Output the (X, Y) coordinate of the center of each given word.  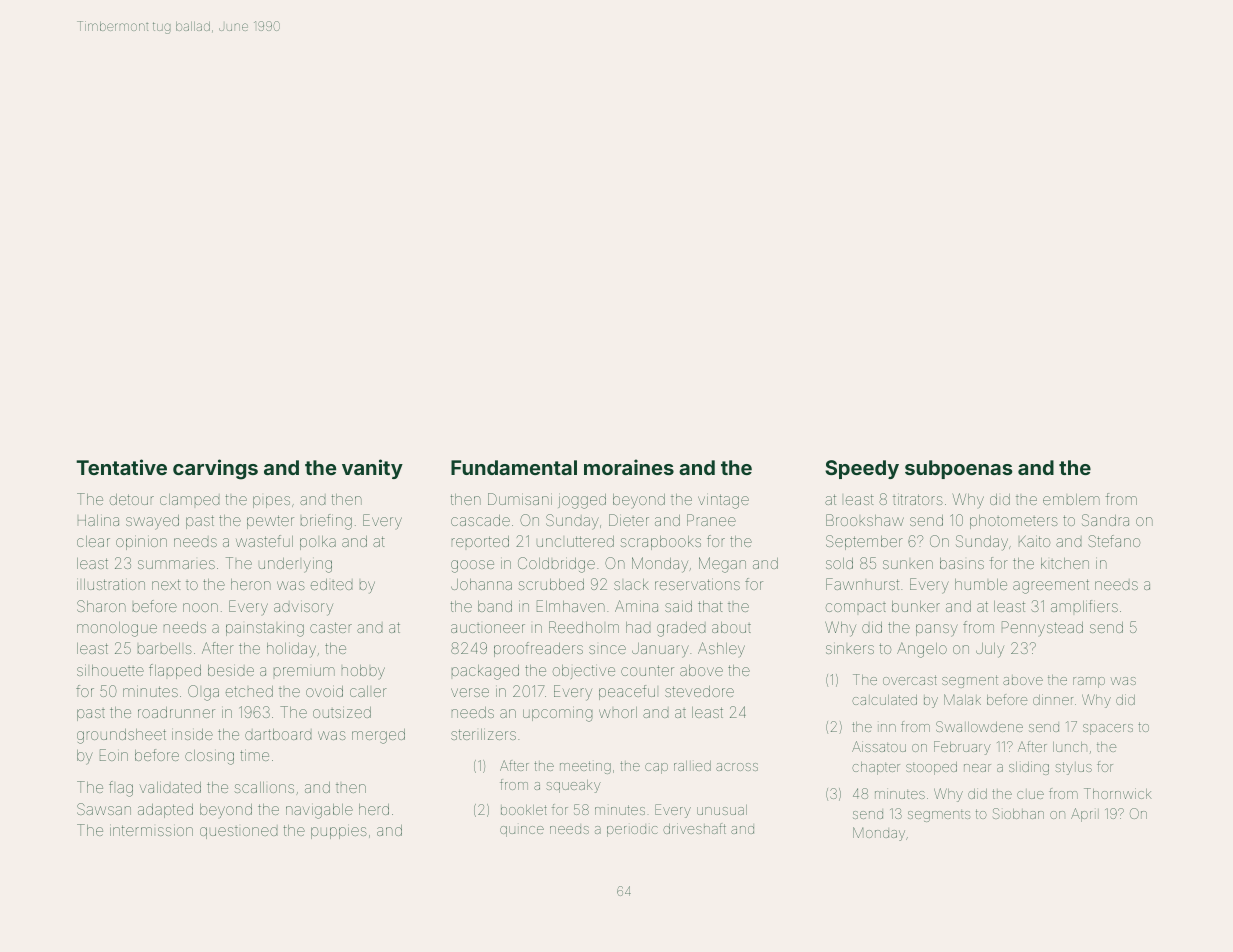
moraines (629, 467)
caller (368, 691)
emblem (1071, 499)
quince (522, 831)
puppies (339, 833)
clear (93, 541)
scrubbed (551, 584)
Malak (962, 699)
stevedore (699, 691)
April (1085, 815)
